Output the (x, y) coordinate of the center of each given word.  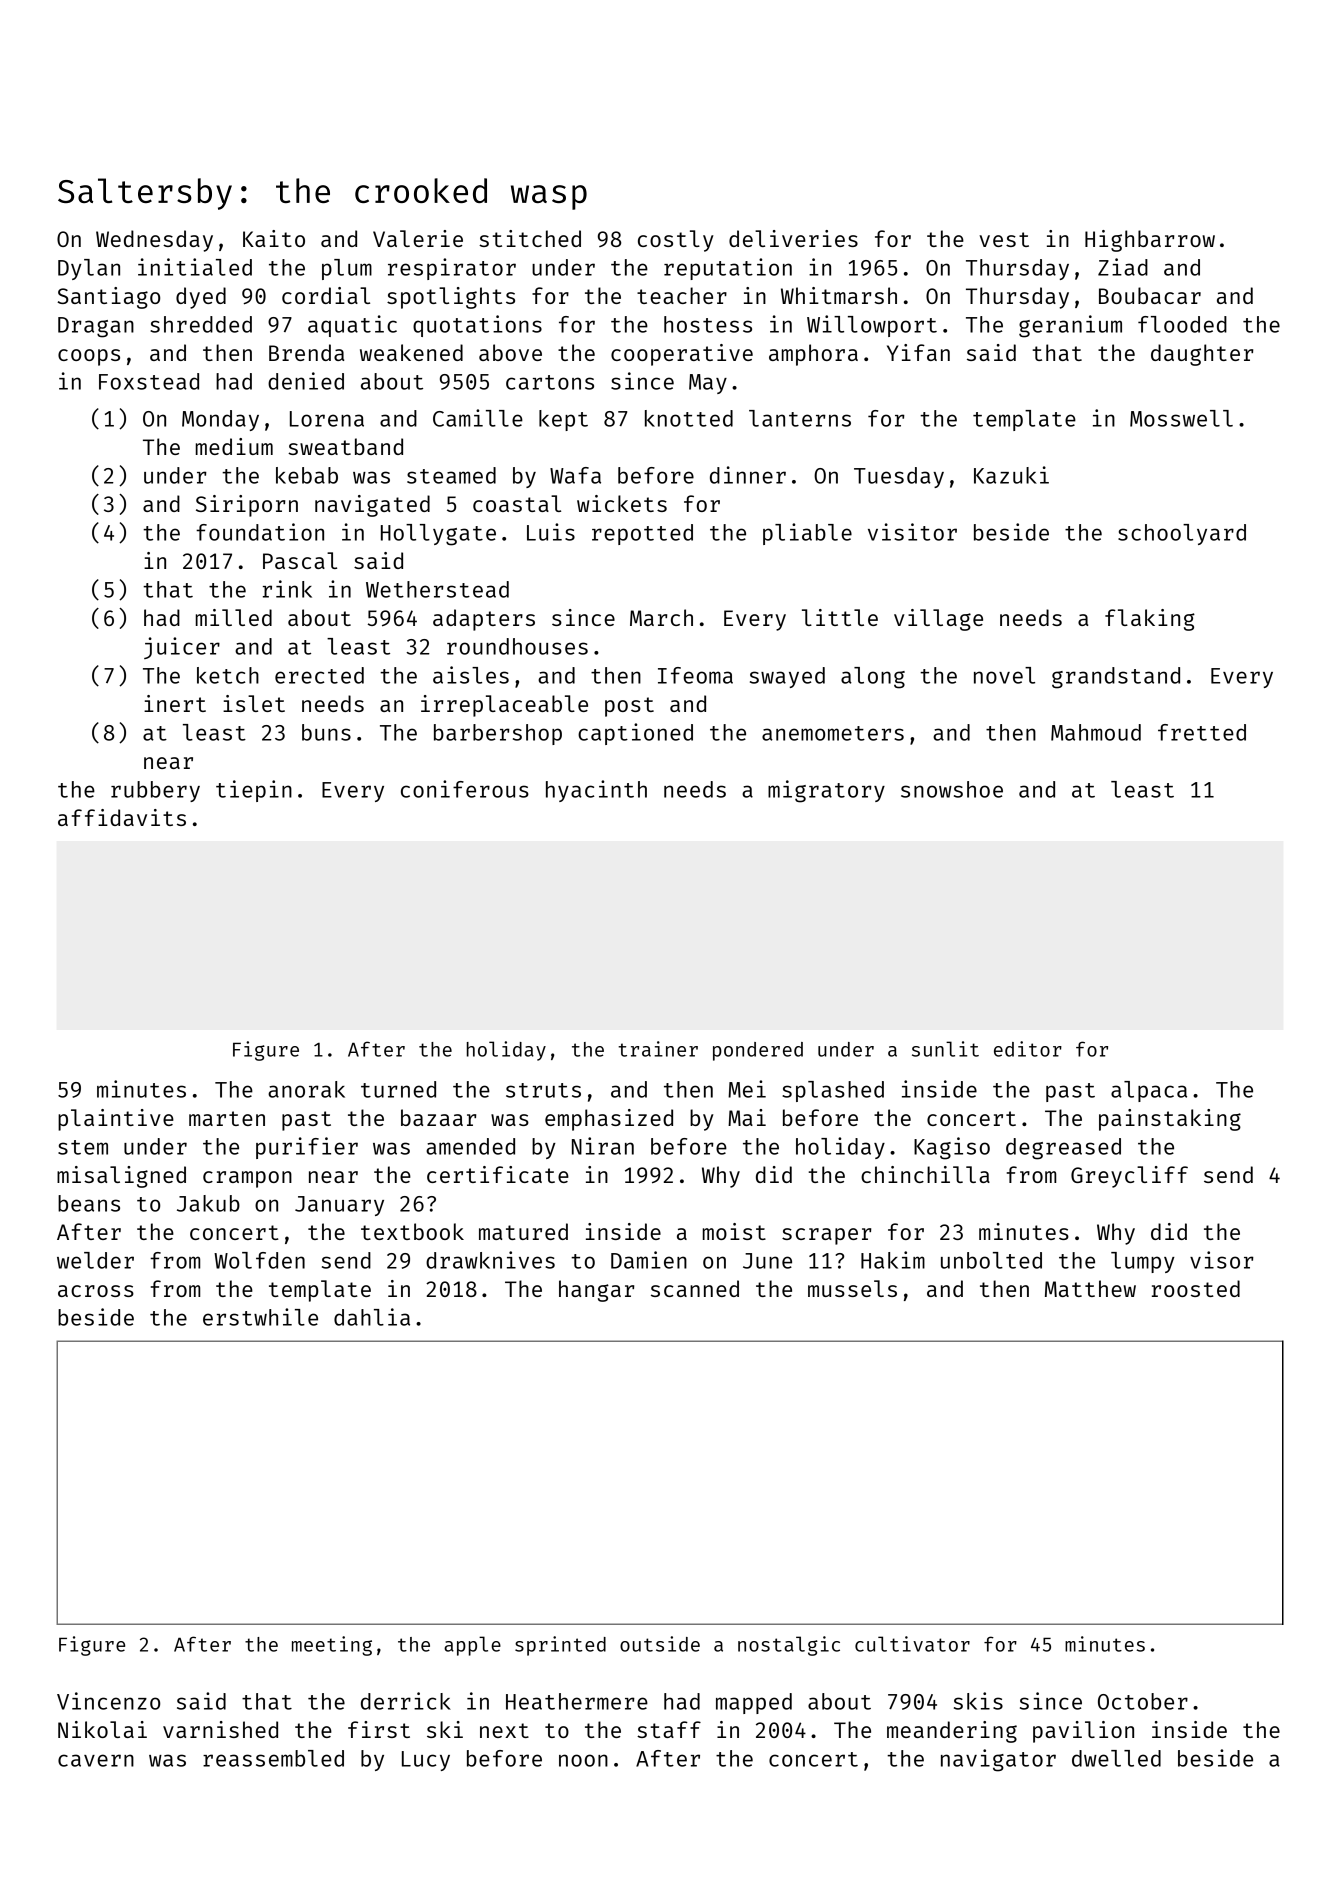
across (96, 1291)
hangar (596, 1291)
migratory (826, 791)
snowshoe (952, 789)
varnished (220, 1729)
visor (1222, 1260)
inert (175, 703)
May (708, 384)
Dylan (89, 269)
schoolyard (1182, 534)
